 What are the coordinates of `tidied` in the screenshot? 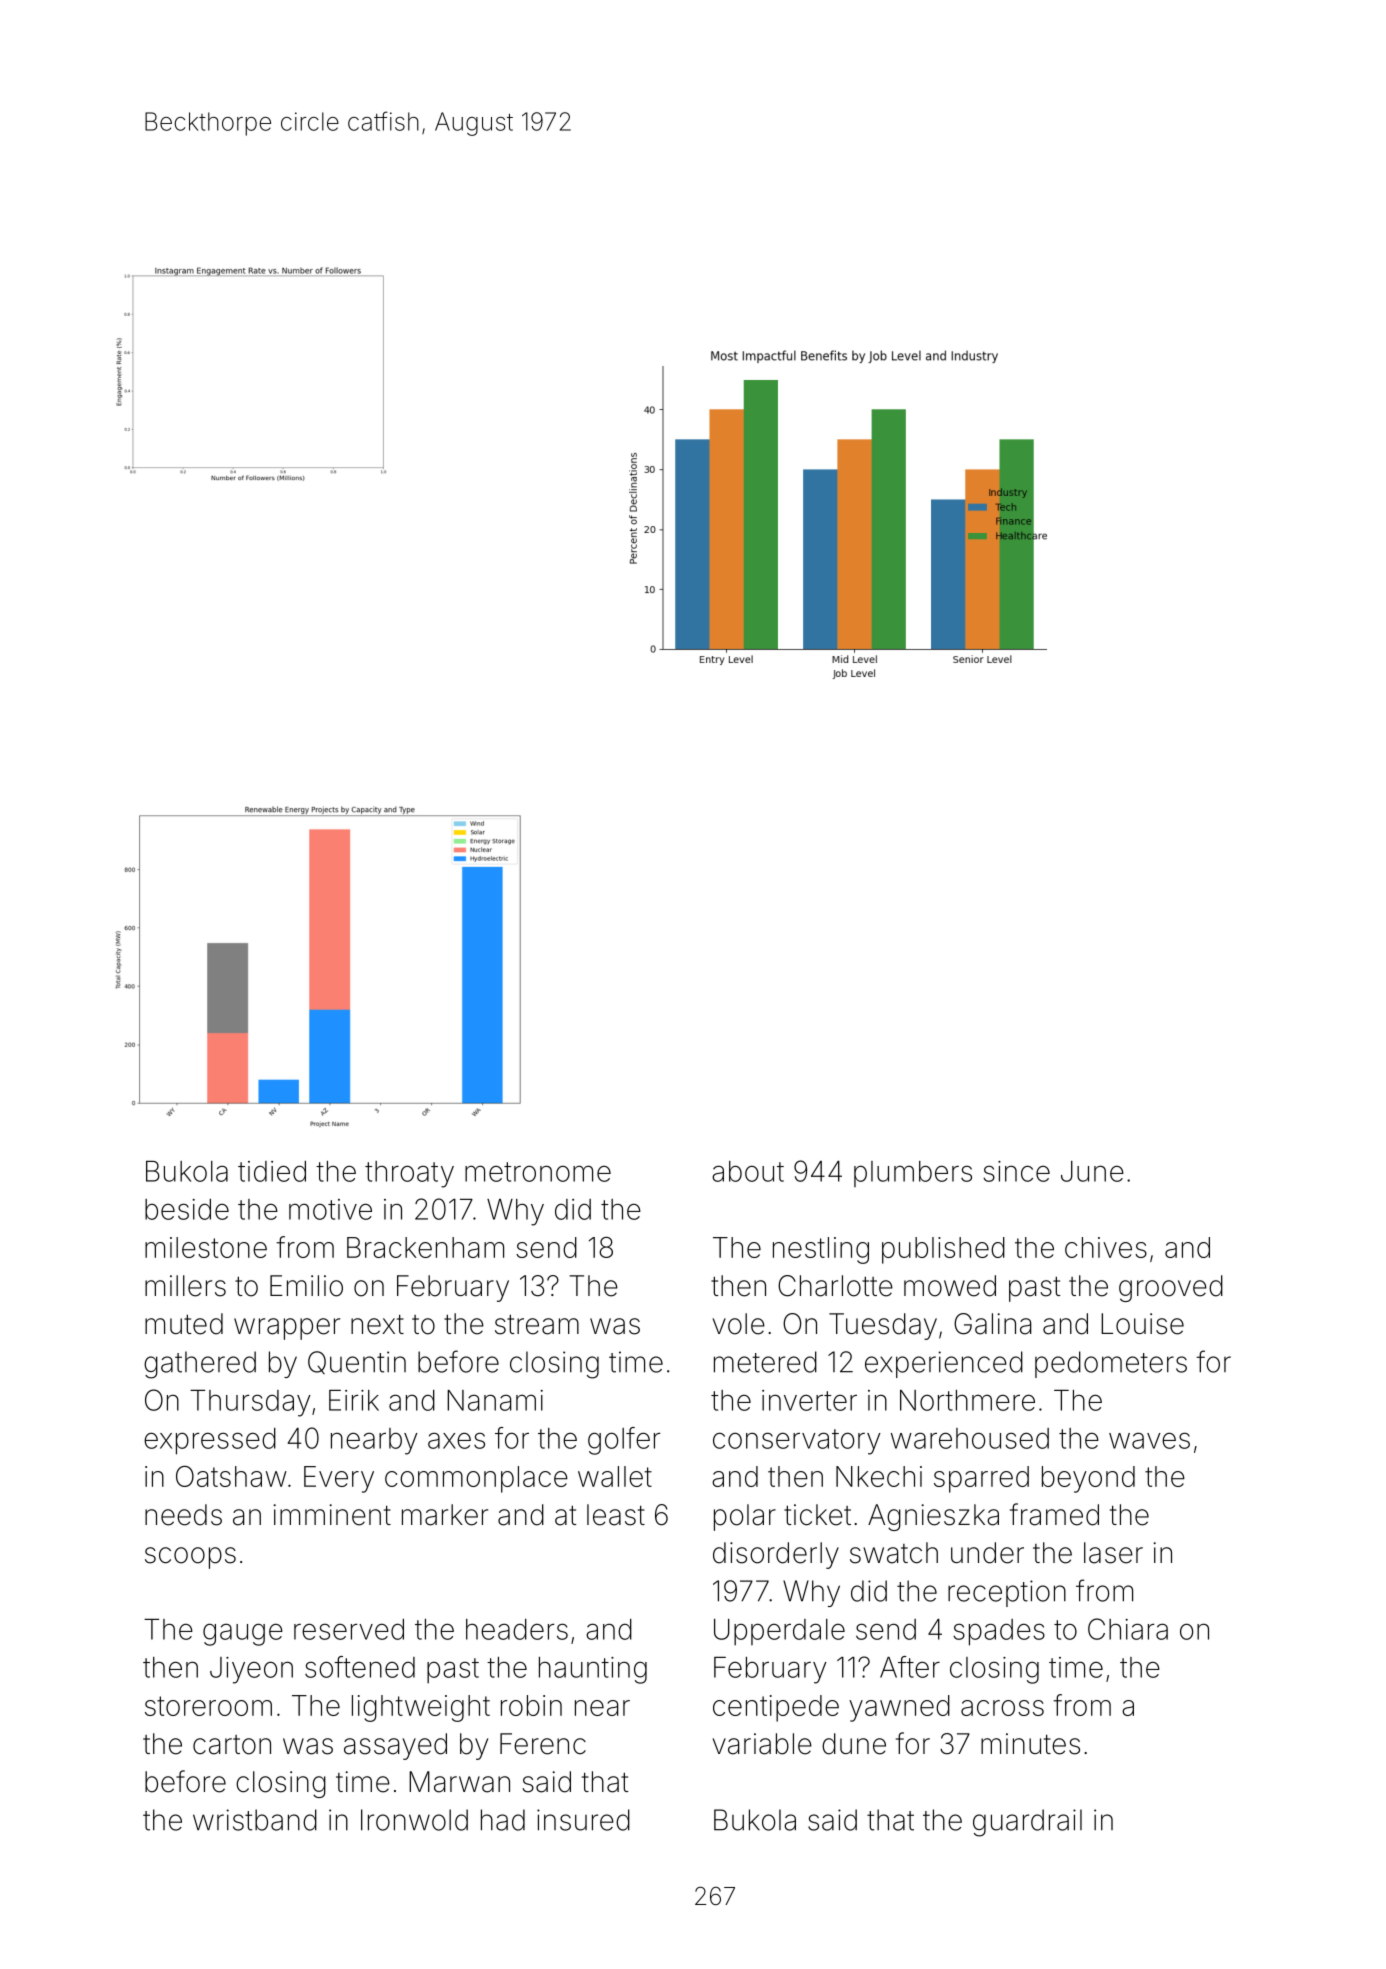 It's located at (272, 1171).
